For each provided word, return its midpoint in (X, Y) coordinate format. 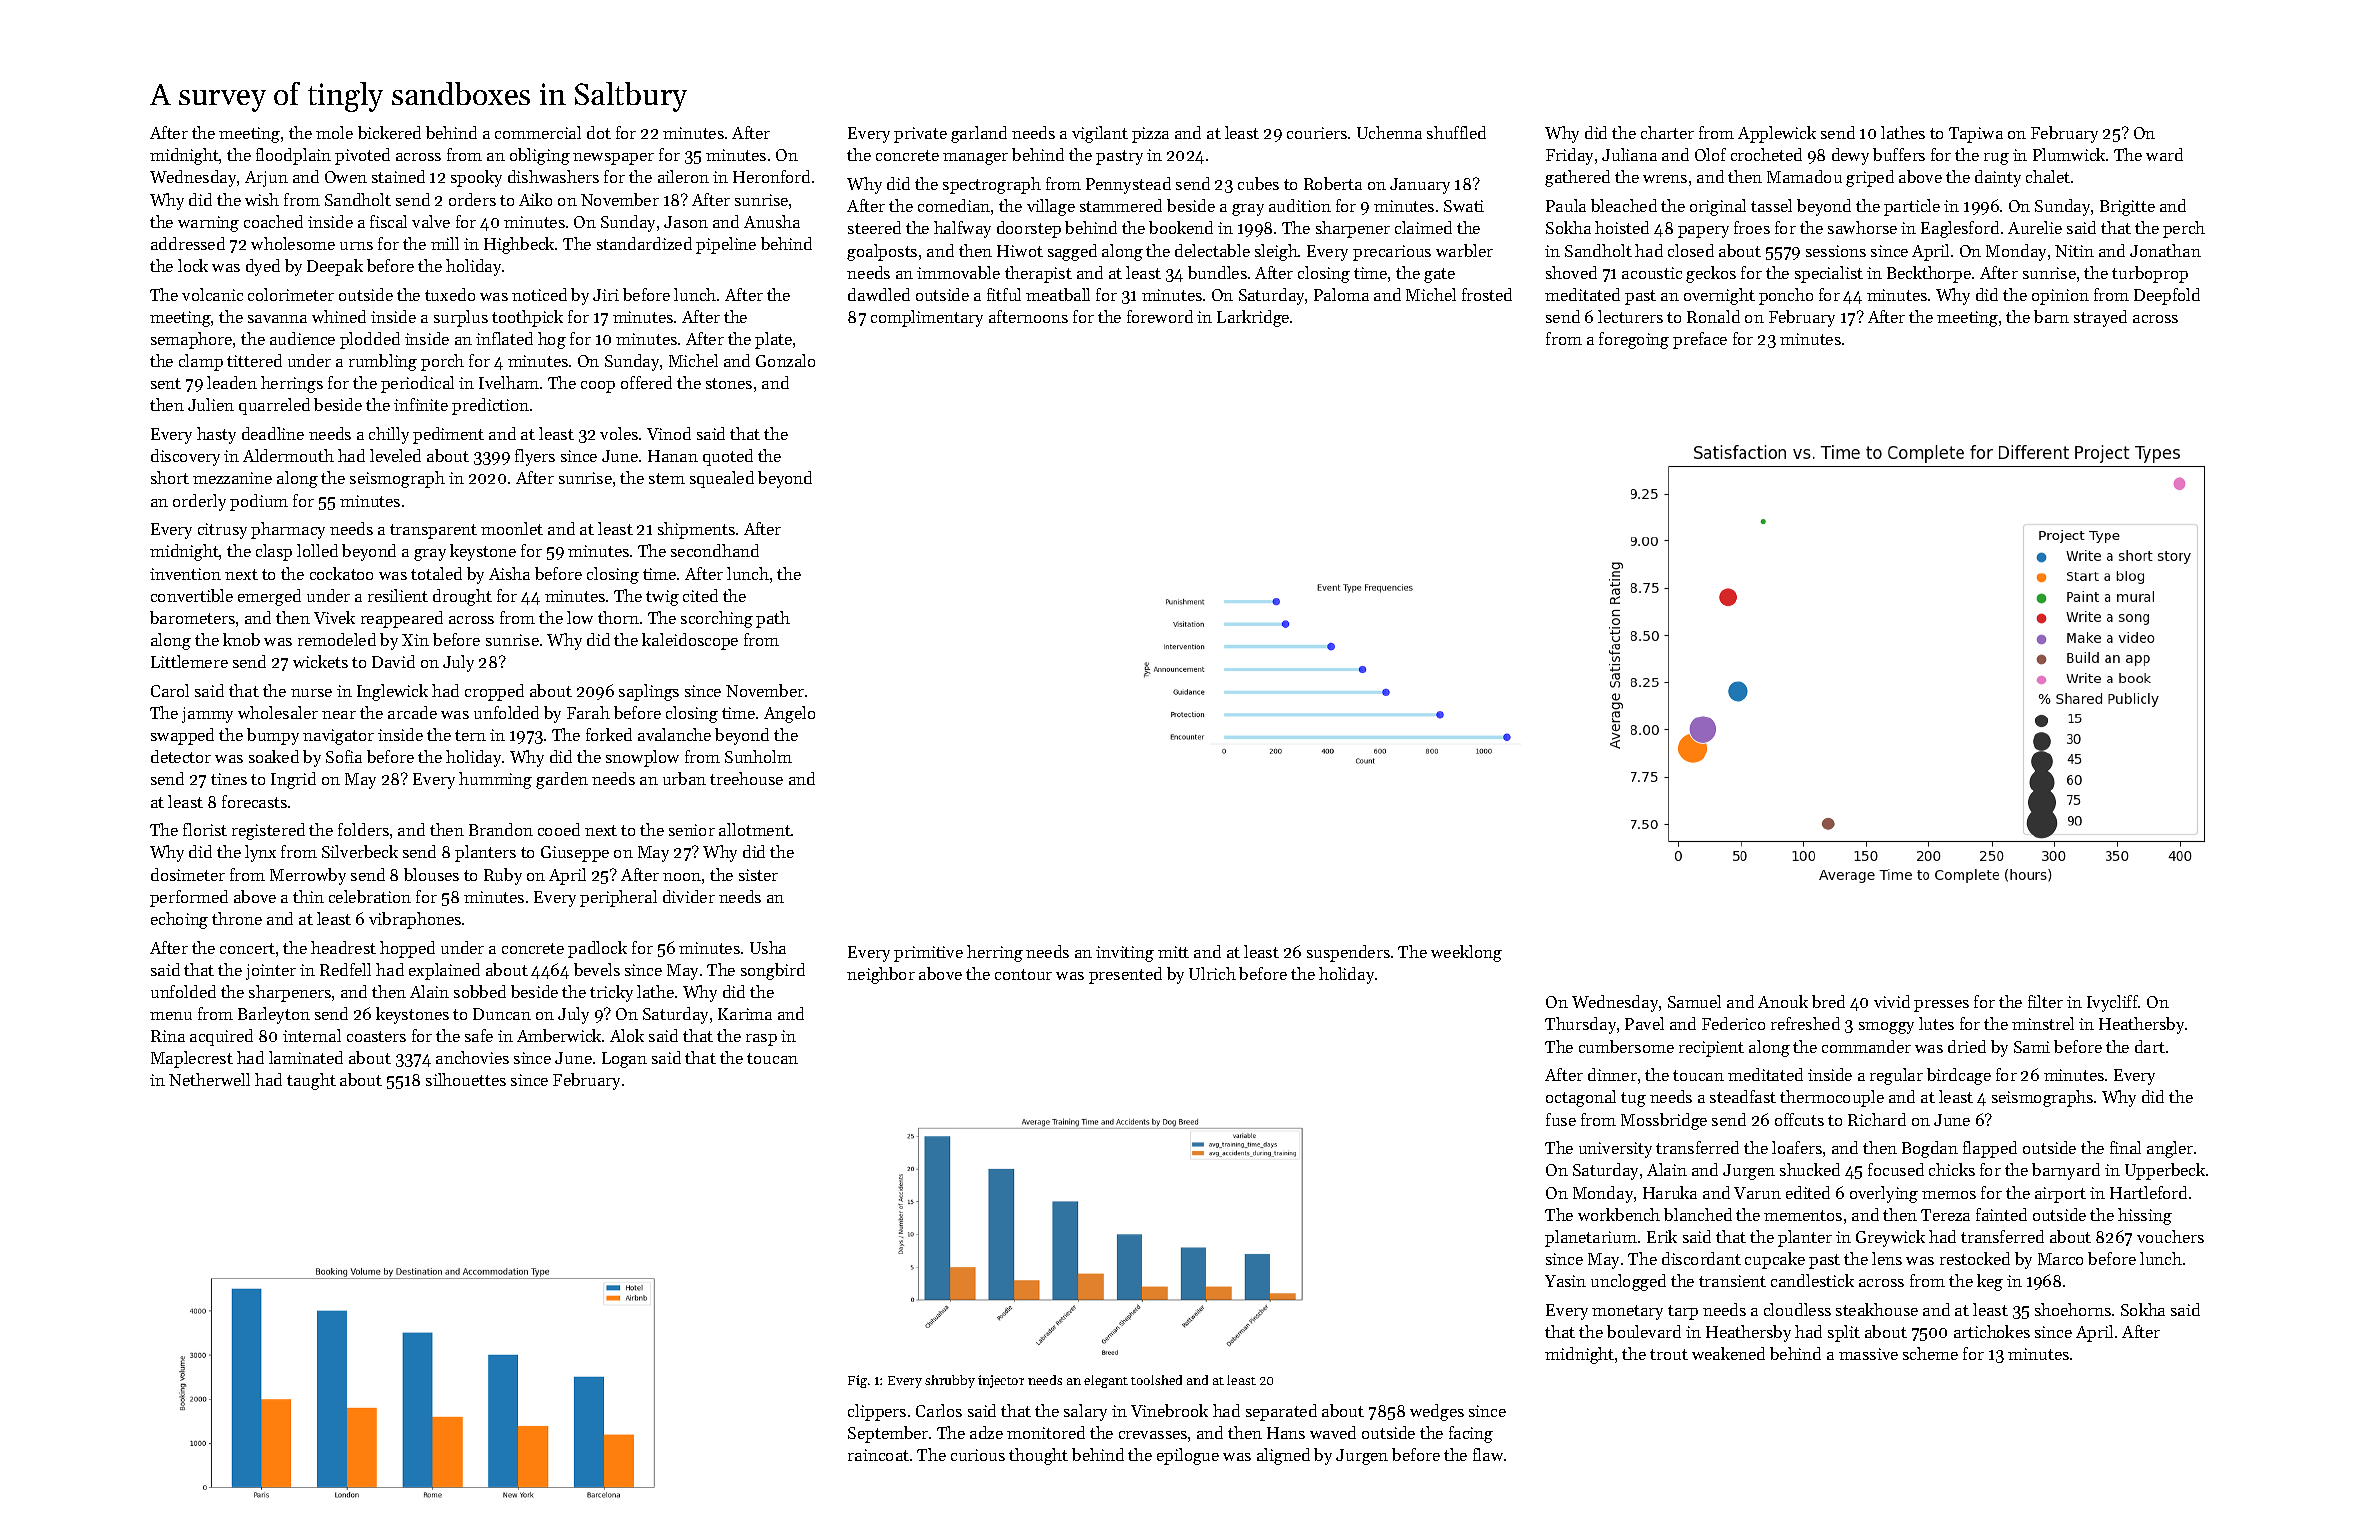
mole (334, 132)
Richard (1877, 1119)
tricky (611, 993)
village (1051, 207)
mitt (1173, 952)
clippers (877, 1412)
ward (2164, 154)
